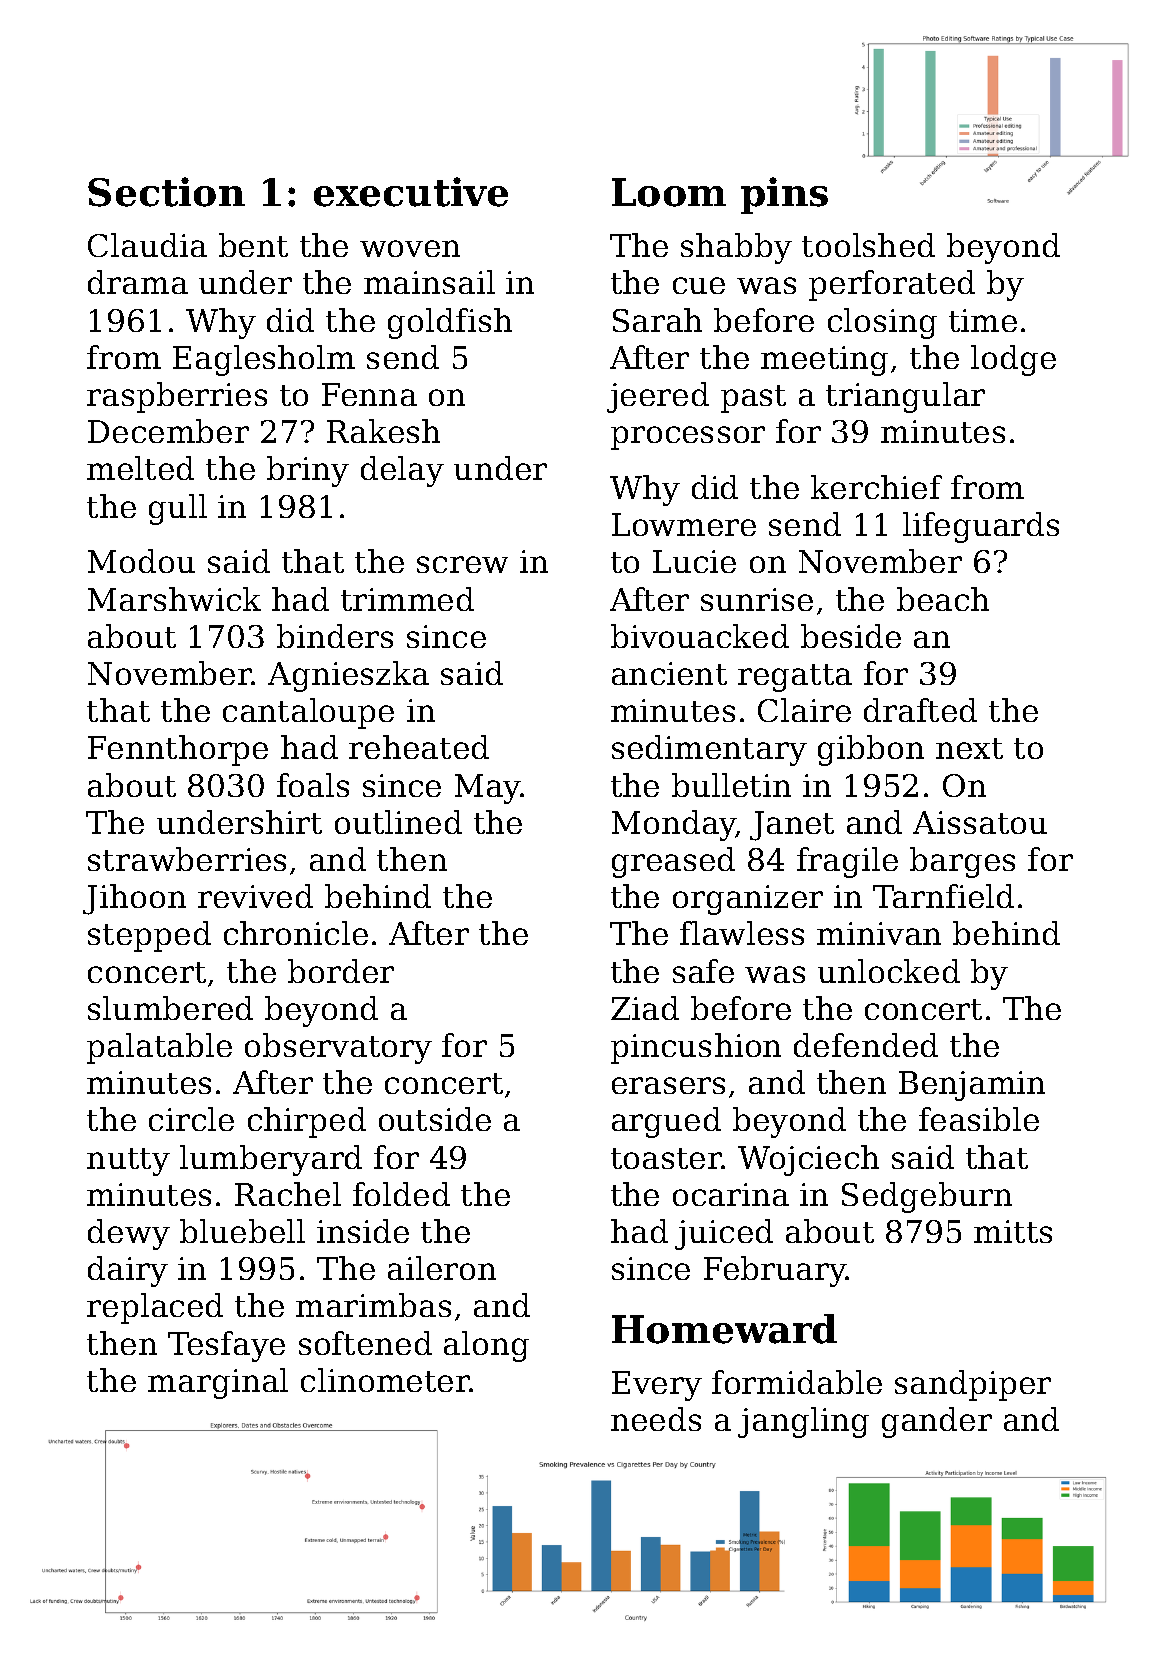  What do you see at coordinates (155, 1308) in the document?
I see `replaced` at bounding box center [155, 1308].
